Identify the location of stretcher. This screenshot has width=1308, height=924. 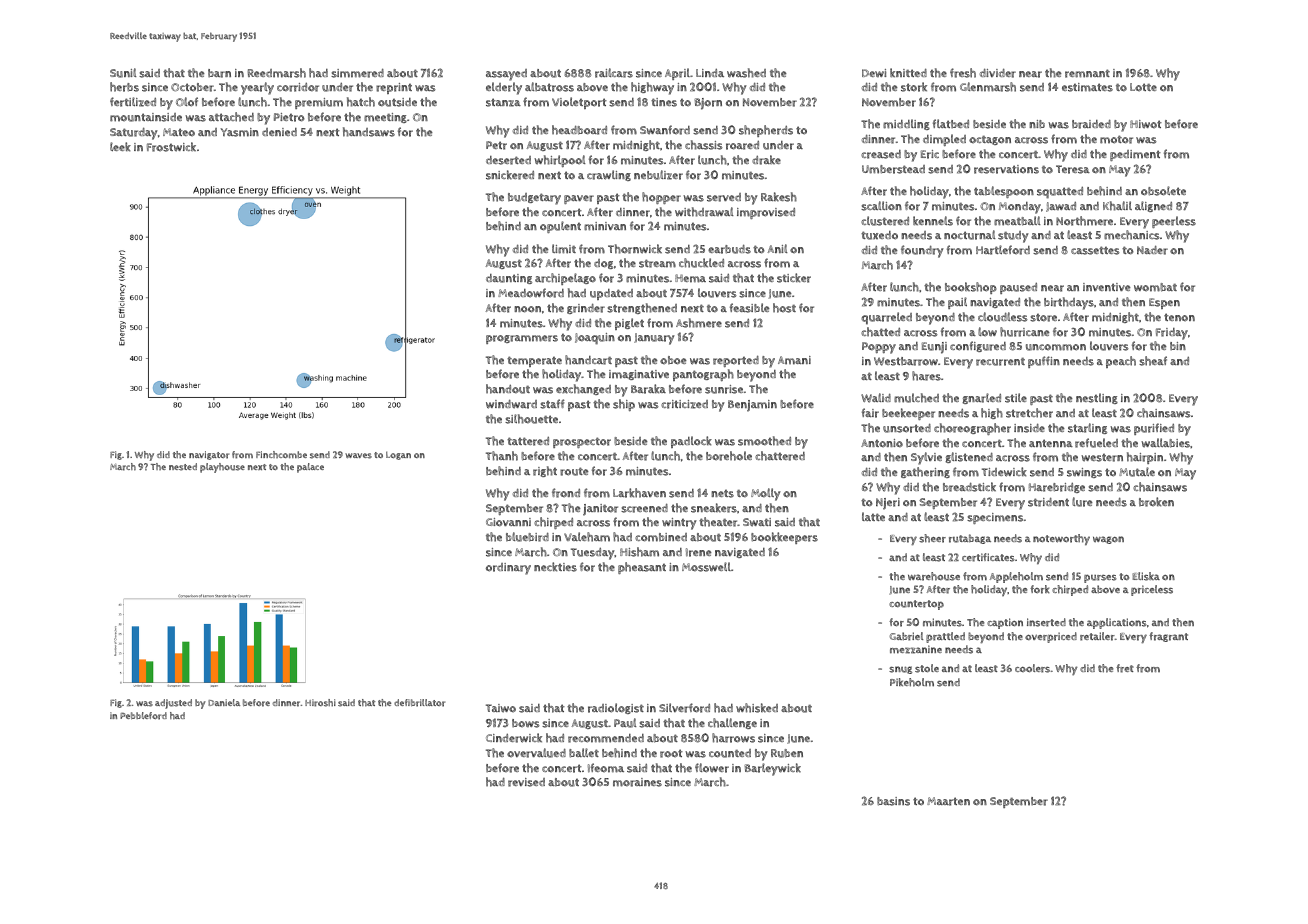
(1029, 413).
